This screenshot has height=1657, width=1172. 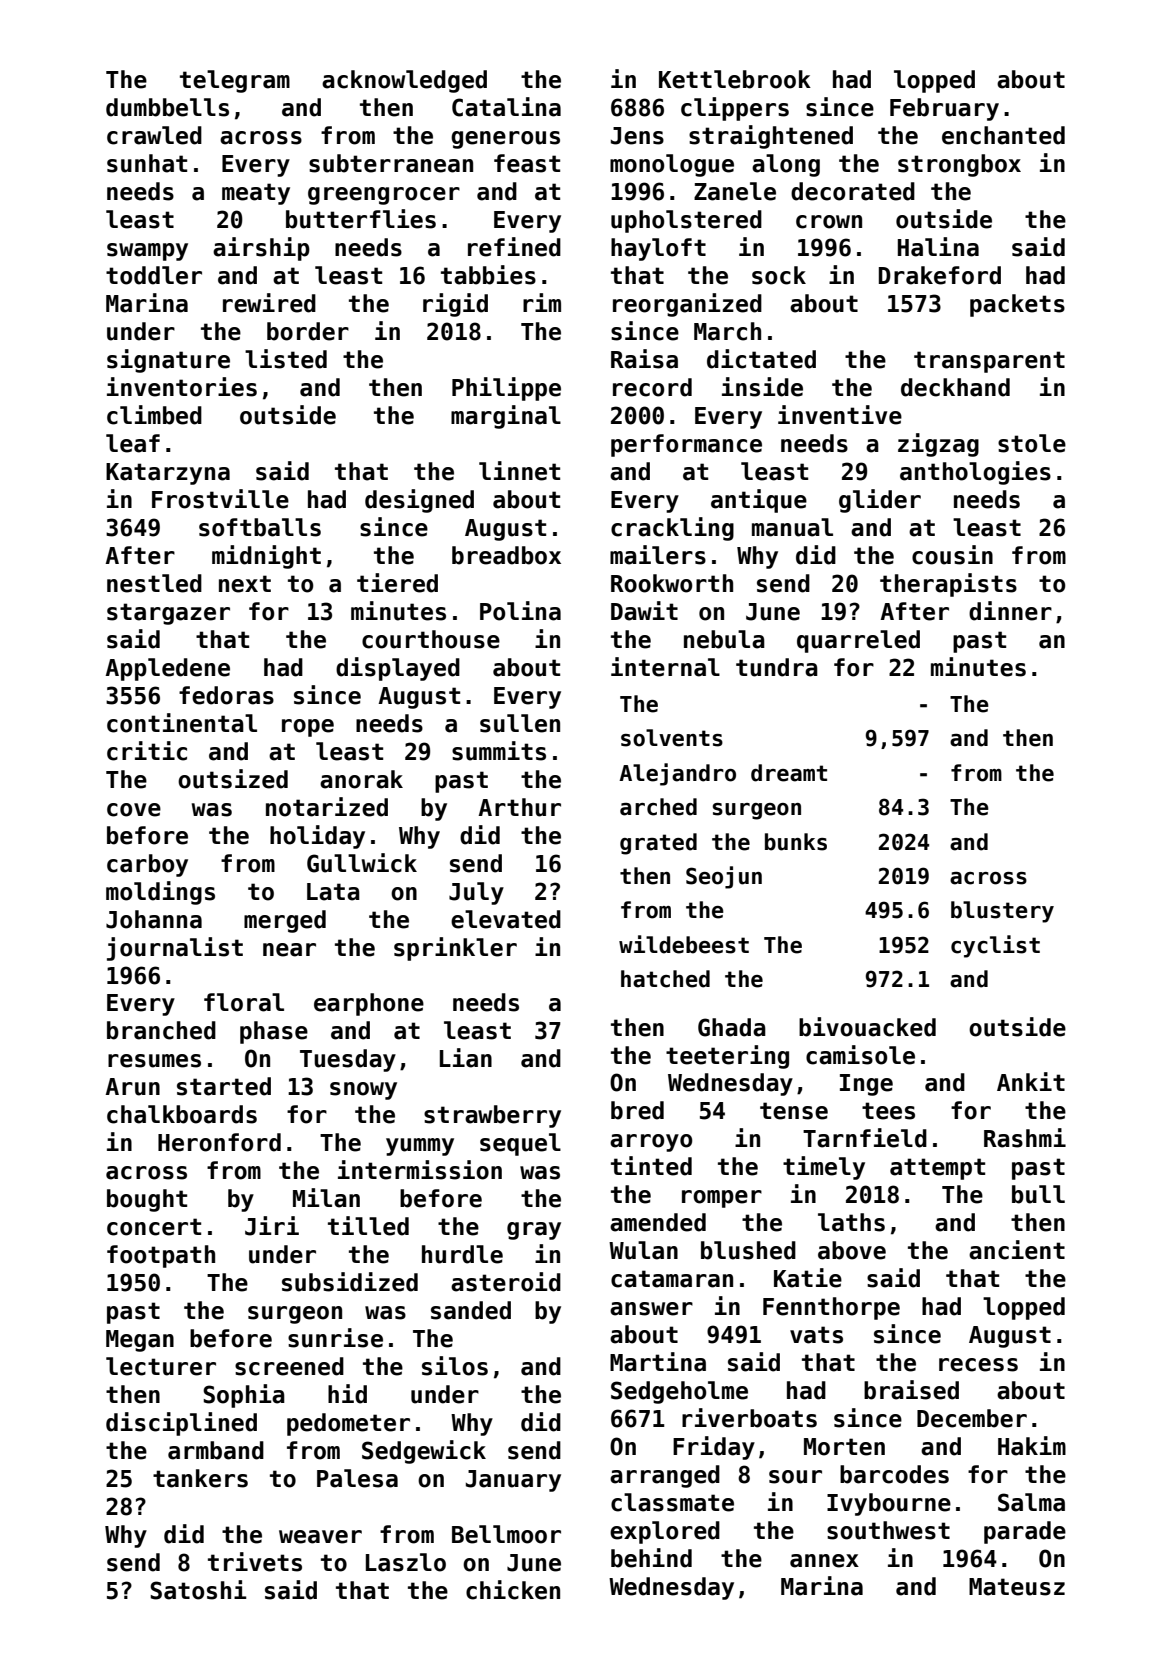 I want to click on acknowledged, so click(x=404, y=81).
